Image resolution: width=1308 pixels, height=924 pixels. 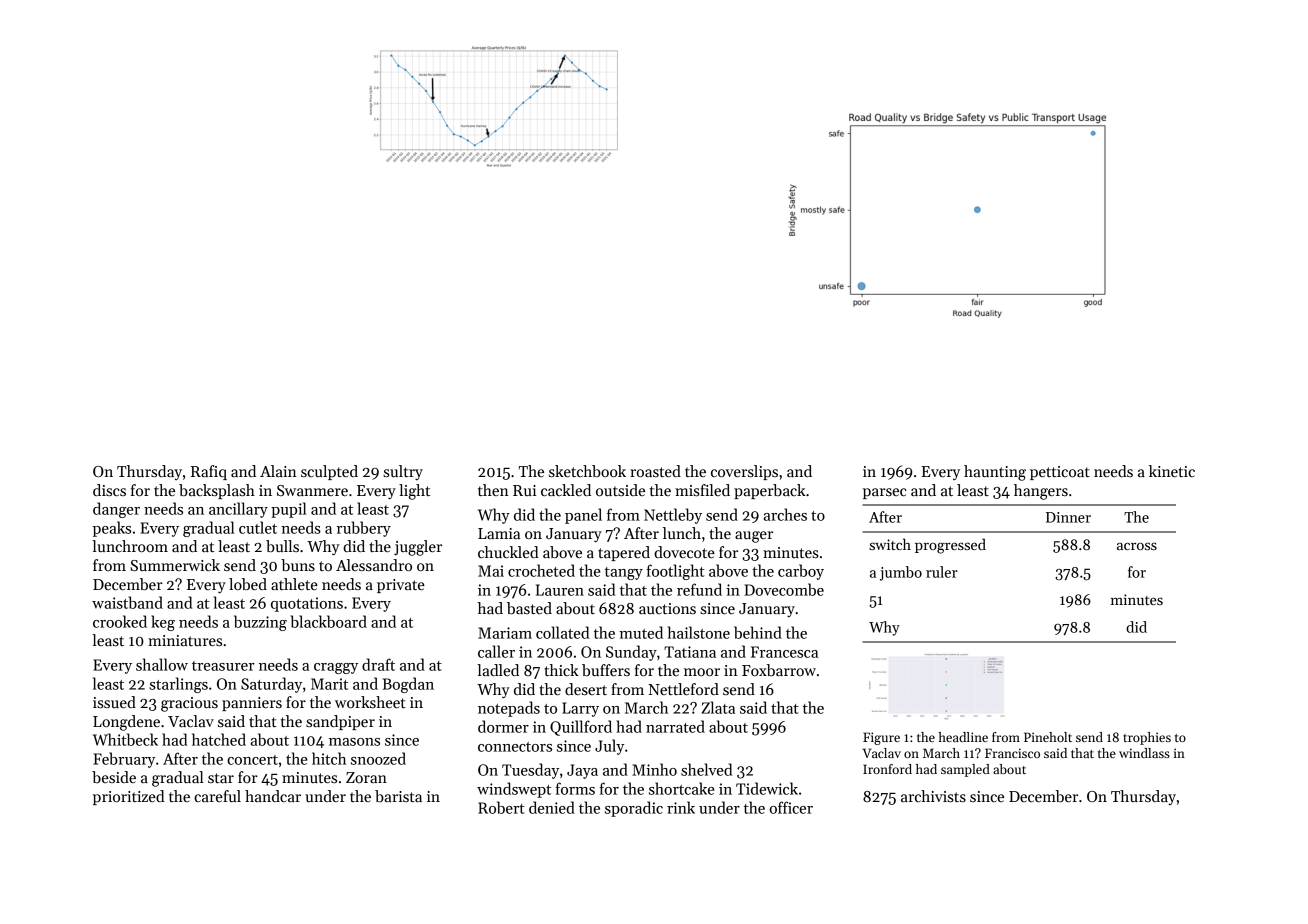 I want to click on Marit, so click(x=329, y=684).
